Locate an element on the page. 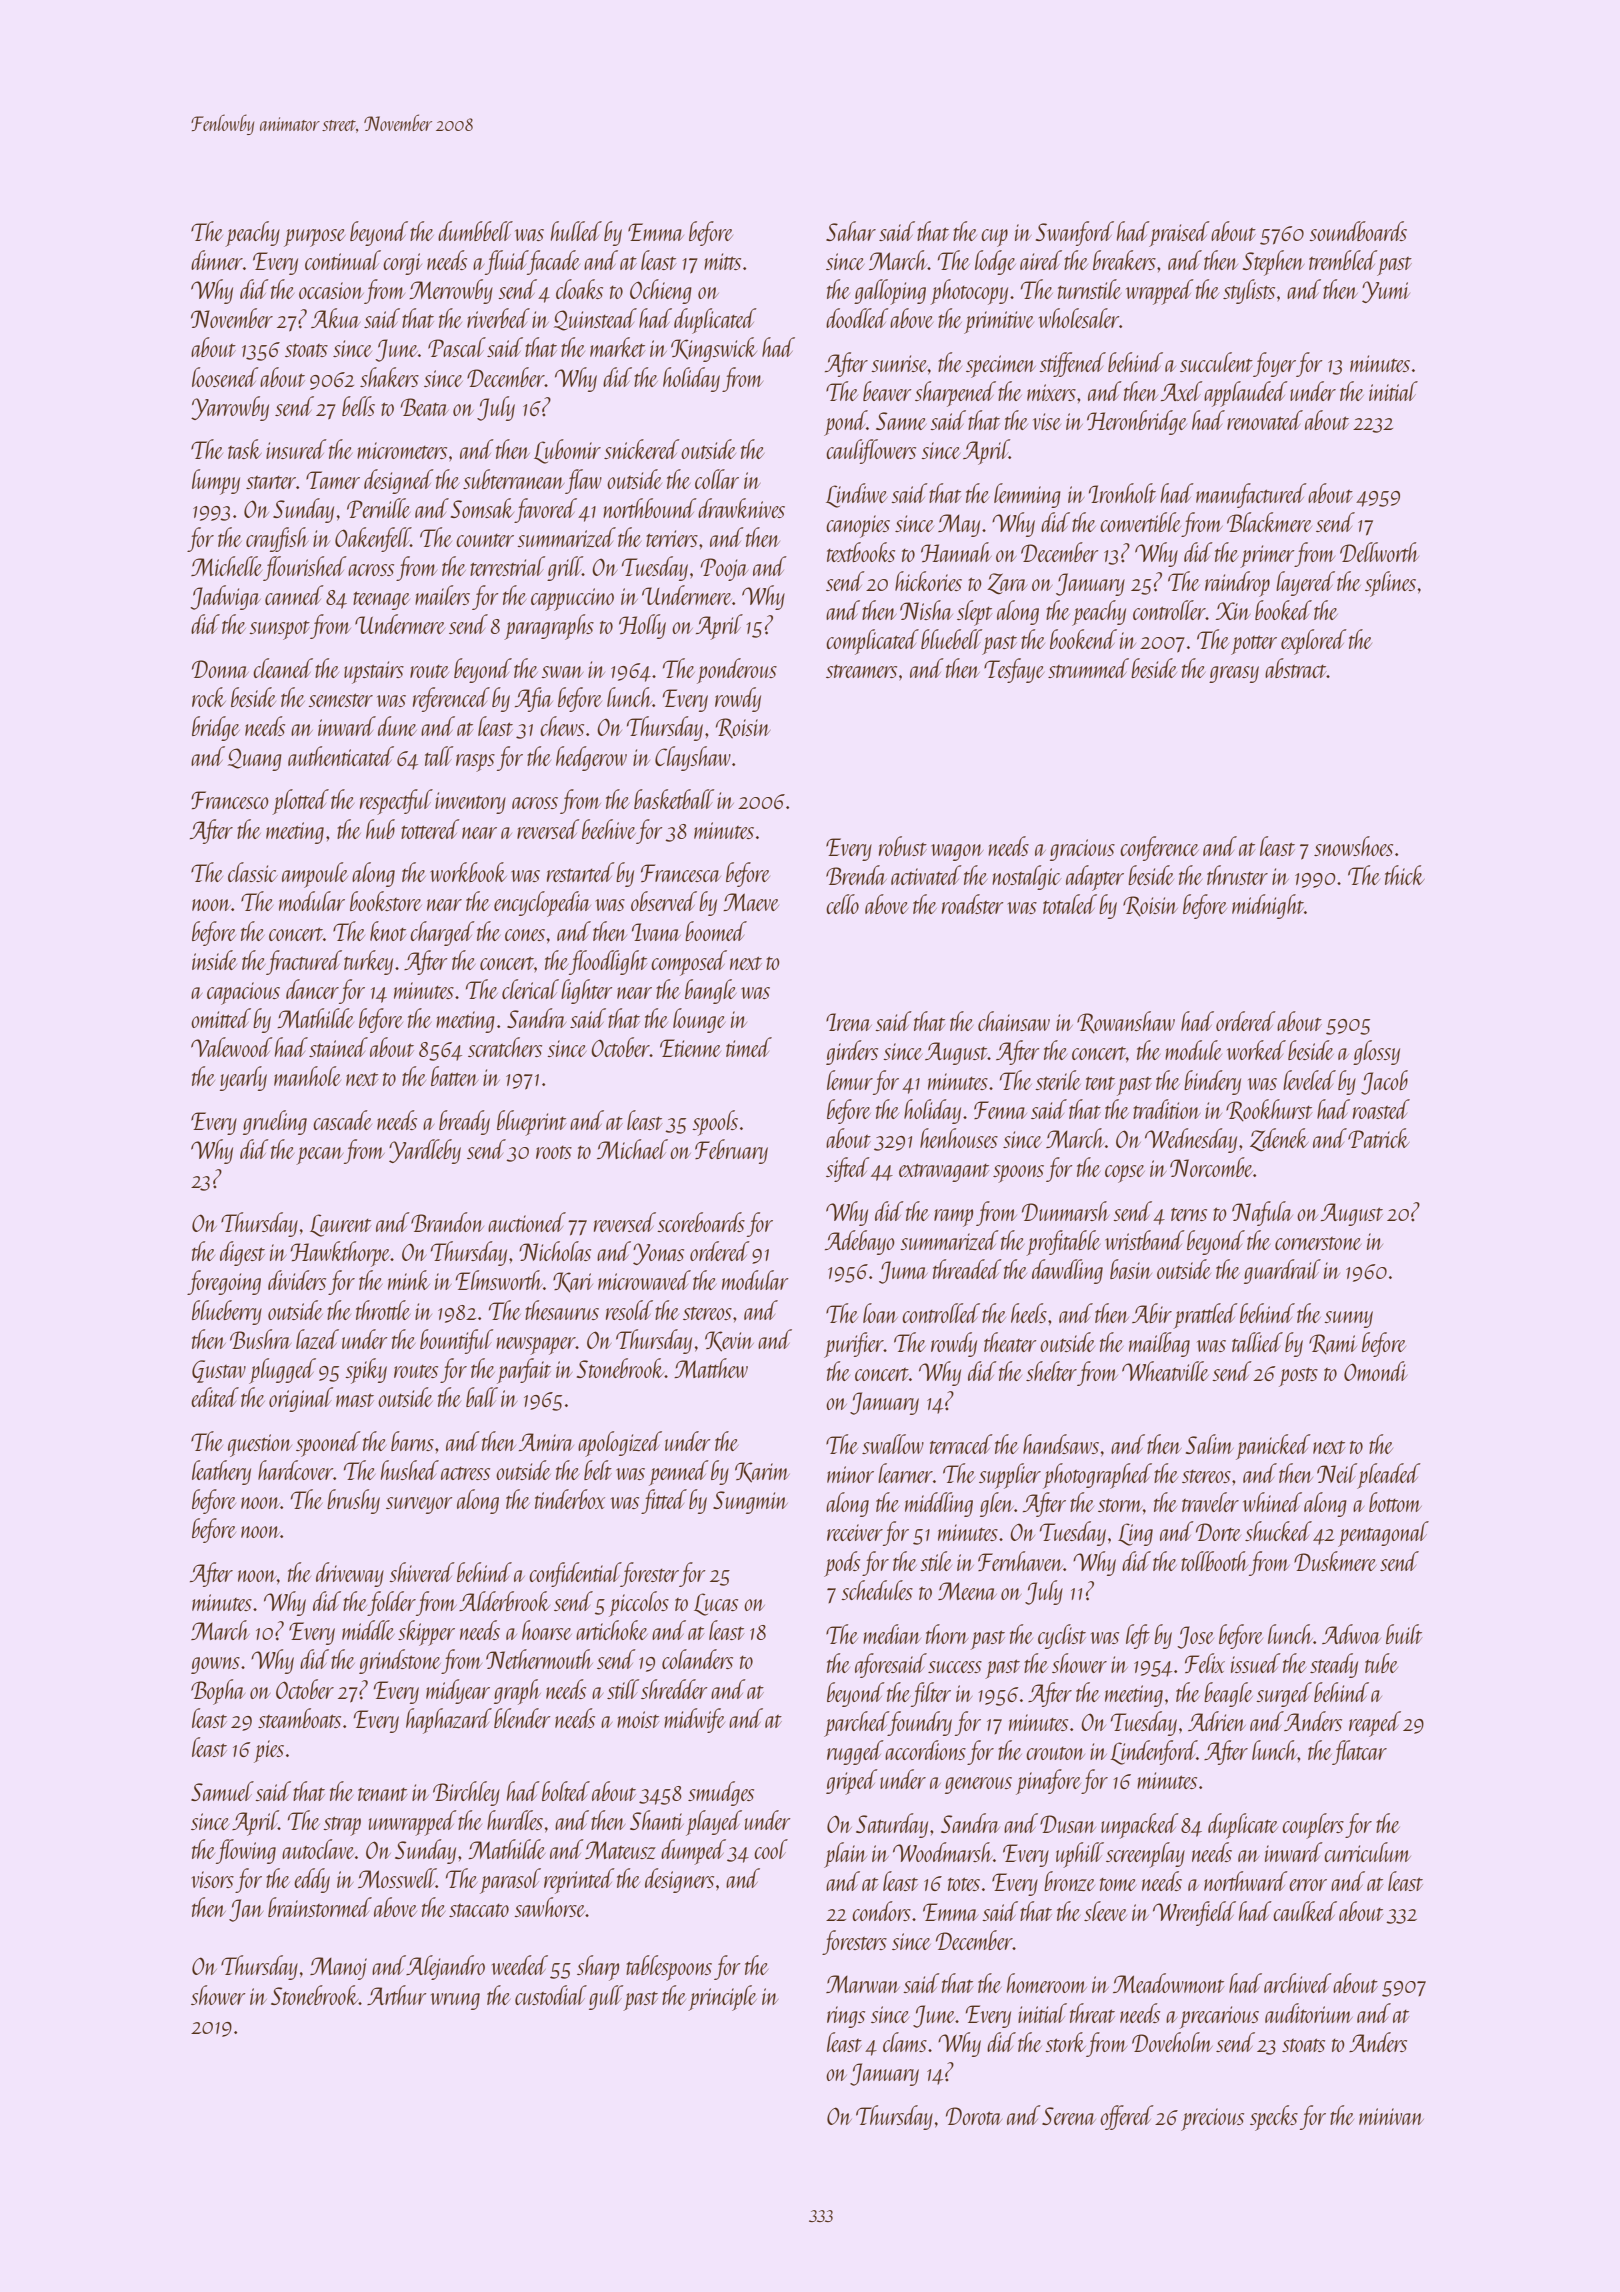 This image has width=1620, height=2292. hushed is located at coordinates (410, 1470).
